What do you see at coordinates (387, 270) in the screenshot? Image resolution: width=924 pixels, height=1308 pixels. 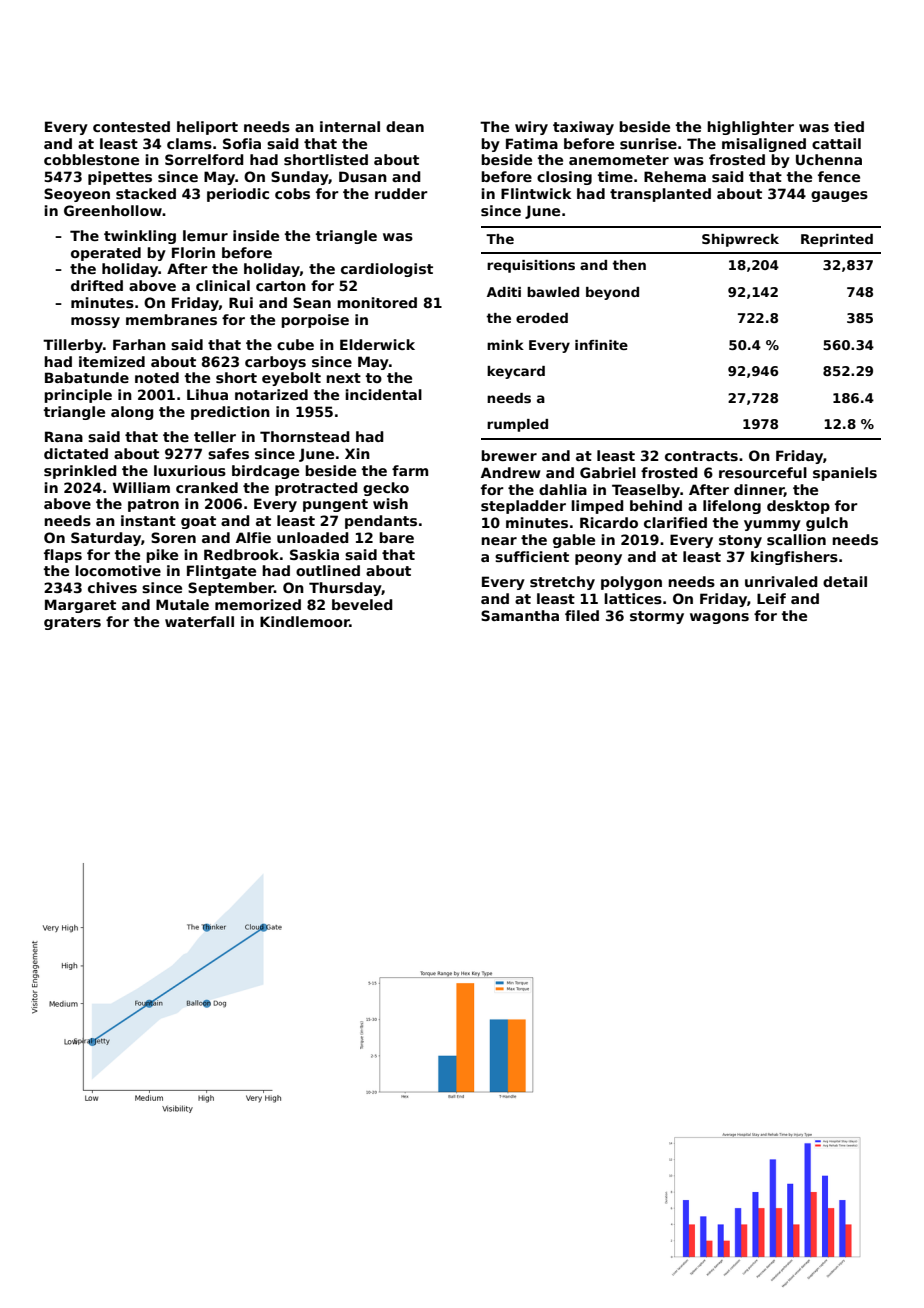 I see `cardiologist` at bounding box center [387, 270].
